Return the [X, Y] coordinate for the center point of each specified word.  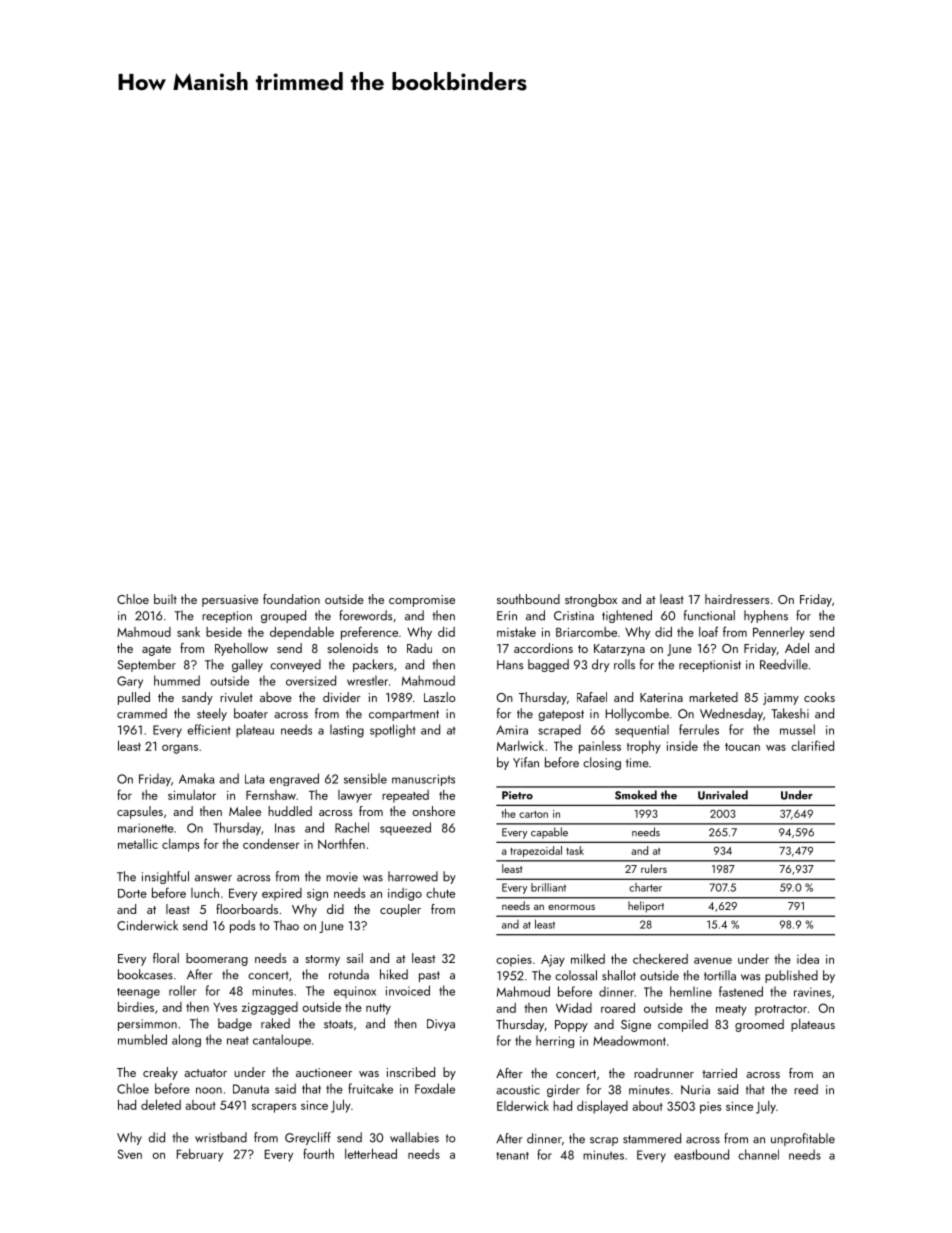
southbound [528, 599]
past [429, 976]
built [165, 599]
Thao [286, 925]
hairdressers [737, 599]
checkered [660, 959]
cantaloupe [282, 1040]
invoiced [408, 990]
